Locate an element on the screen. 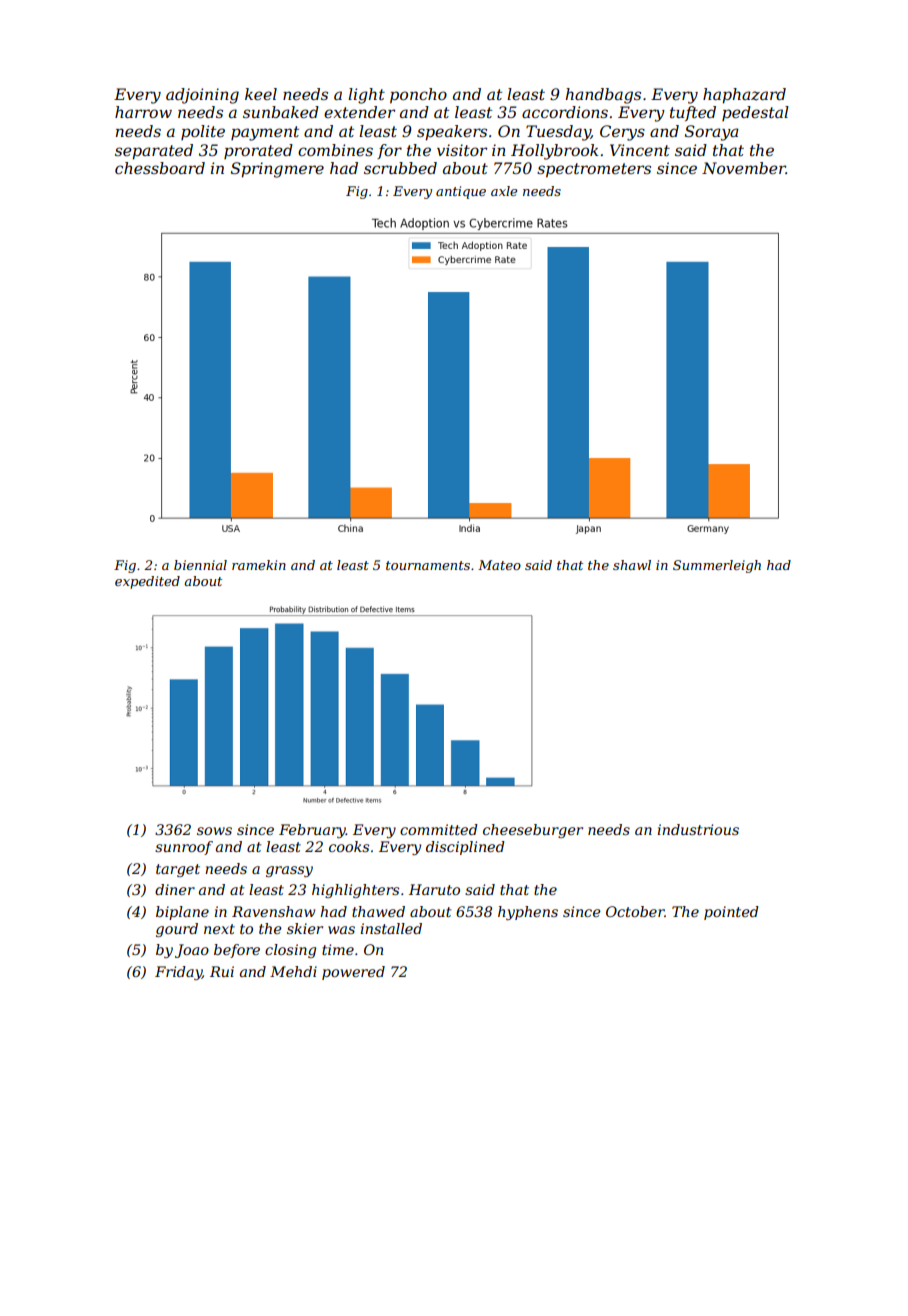  shawl is located at coordinates (632, 565).
